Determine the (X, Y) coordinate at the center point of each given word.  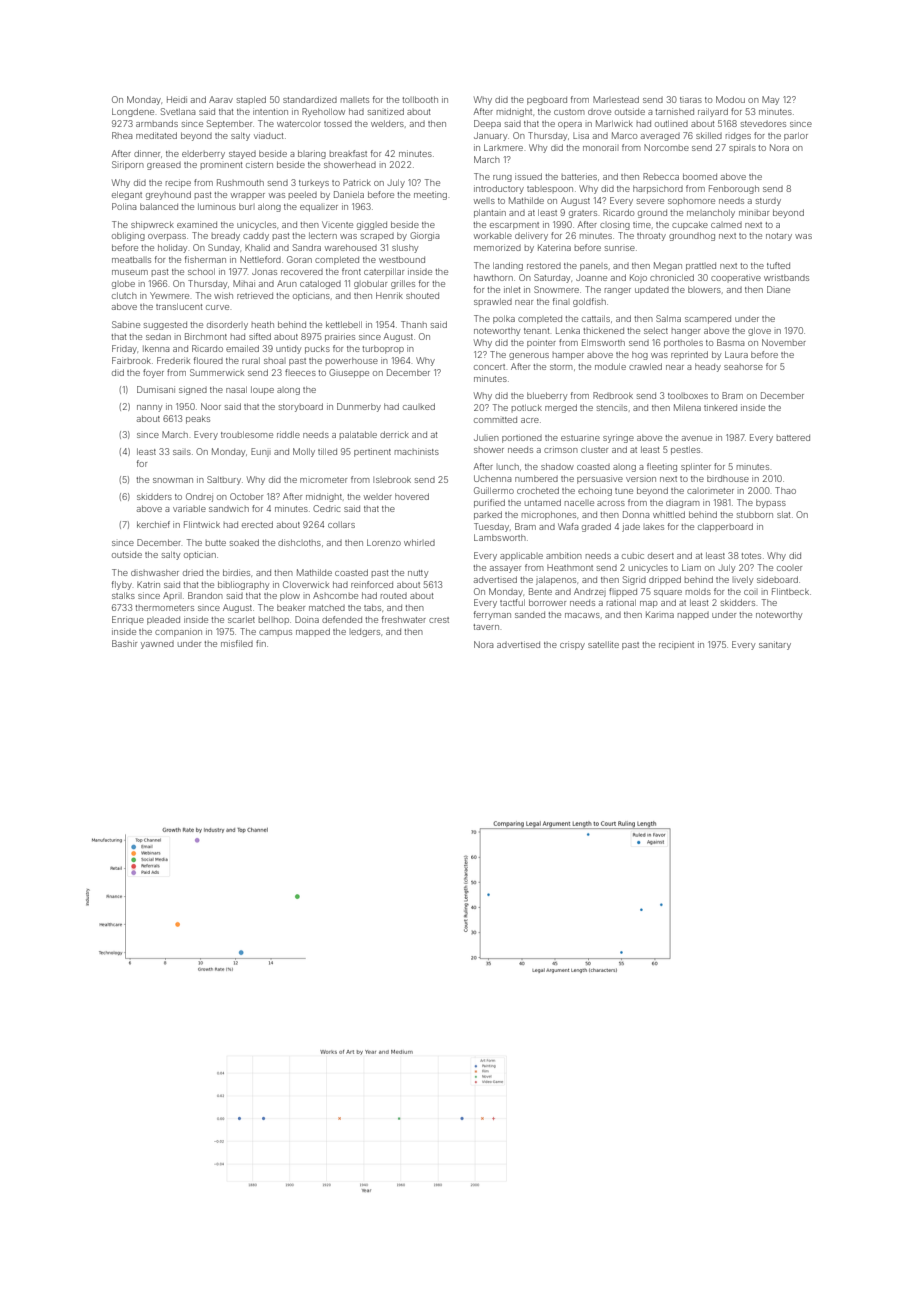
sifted (260, 336)
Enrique (128, 620)
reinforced (372, 584)
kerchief (153, 524)
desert (661, 555)
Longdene (133, 112)
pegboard (547, 100)
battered (793, 437)
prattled (701, 266)
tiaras (691, 100)
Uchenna (492, 478)
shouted (422, 295)
